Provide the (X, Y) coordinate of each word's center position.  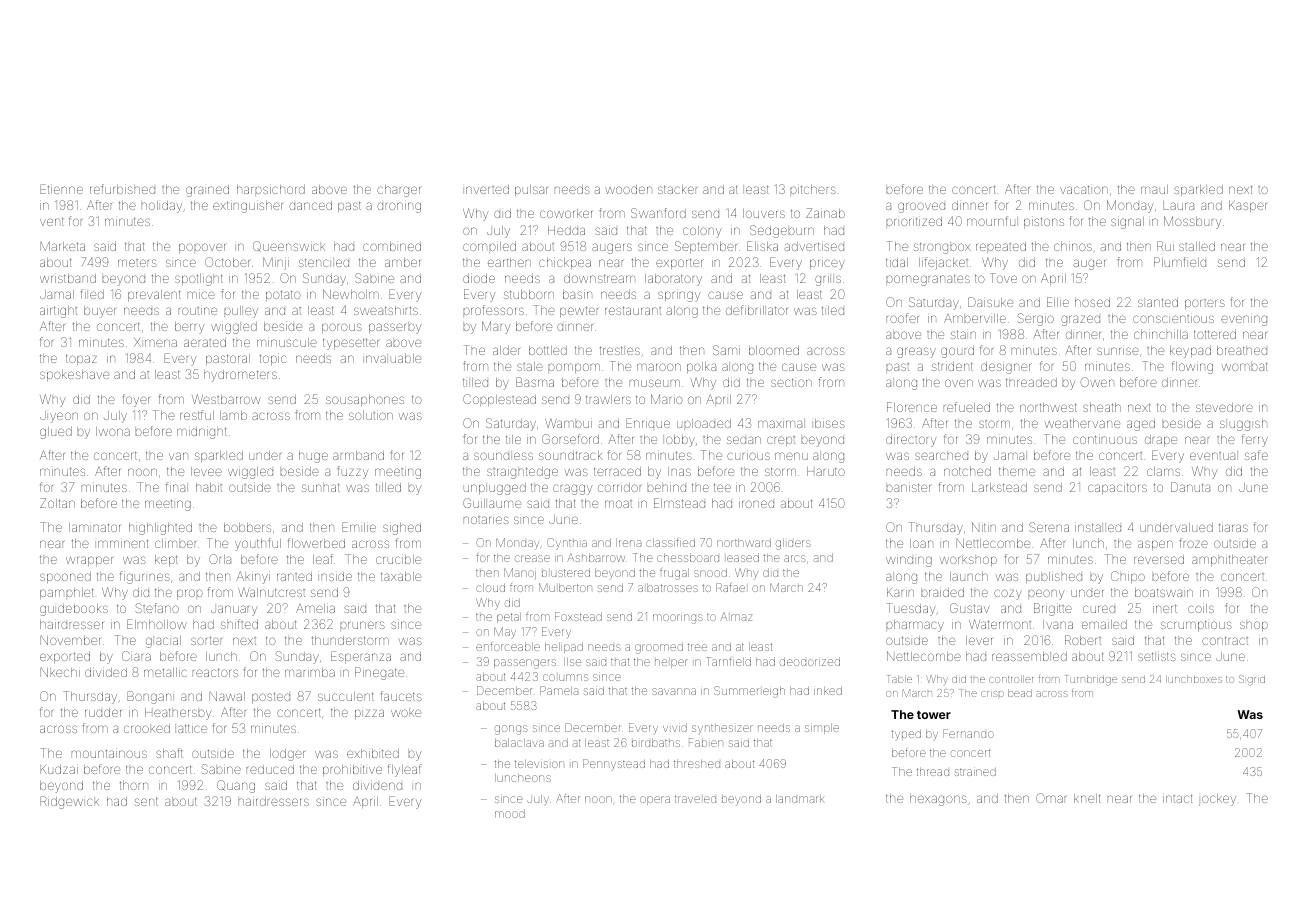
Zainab (825, 213)
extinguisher (248, 207)
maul (1154, 189)
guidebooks (74, 610)
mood (510, 814)
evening (1244, 320)
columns (565, 677)
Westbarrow (226, 399)
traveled (695, 799)
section (791, 382)
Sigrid (1252, 680)
